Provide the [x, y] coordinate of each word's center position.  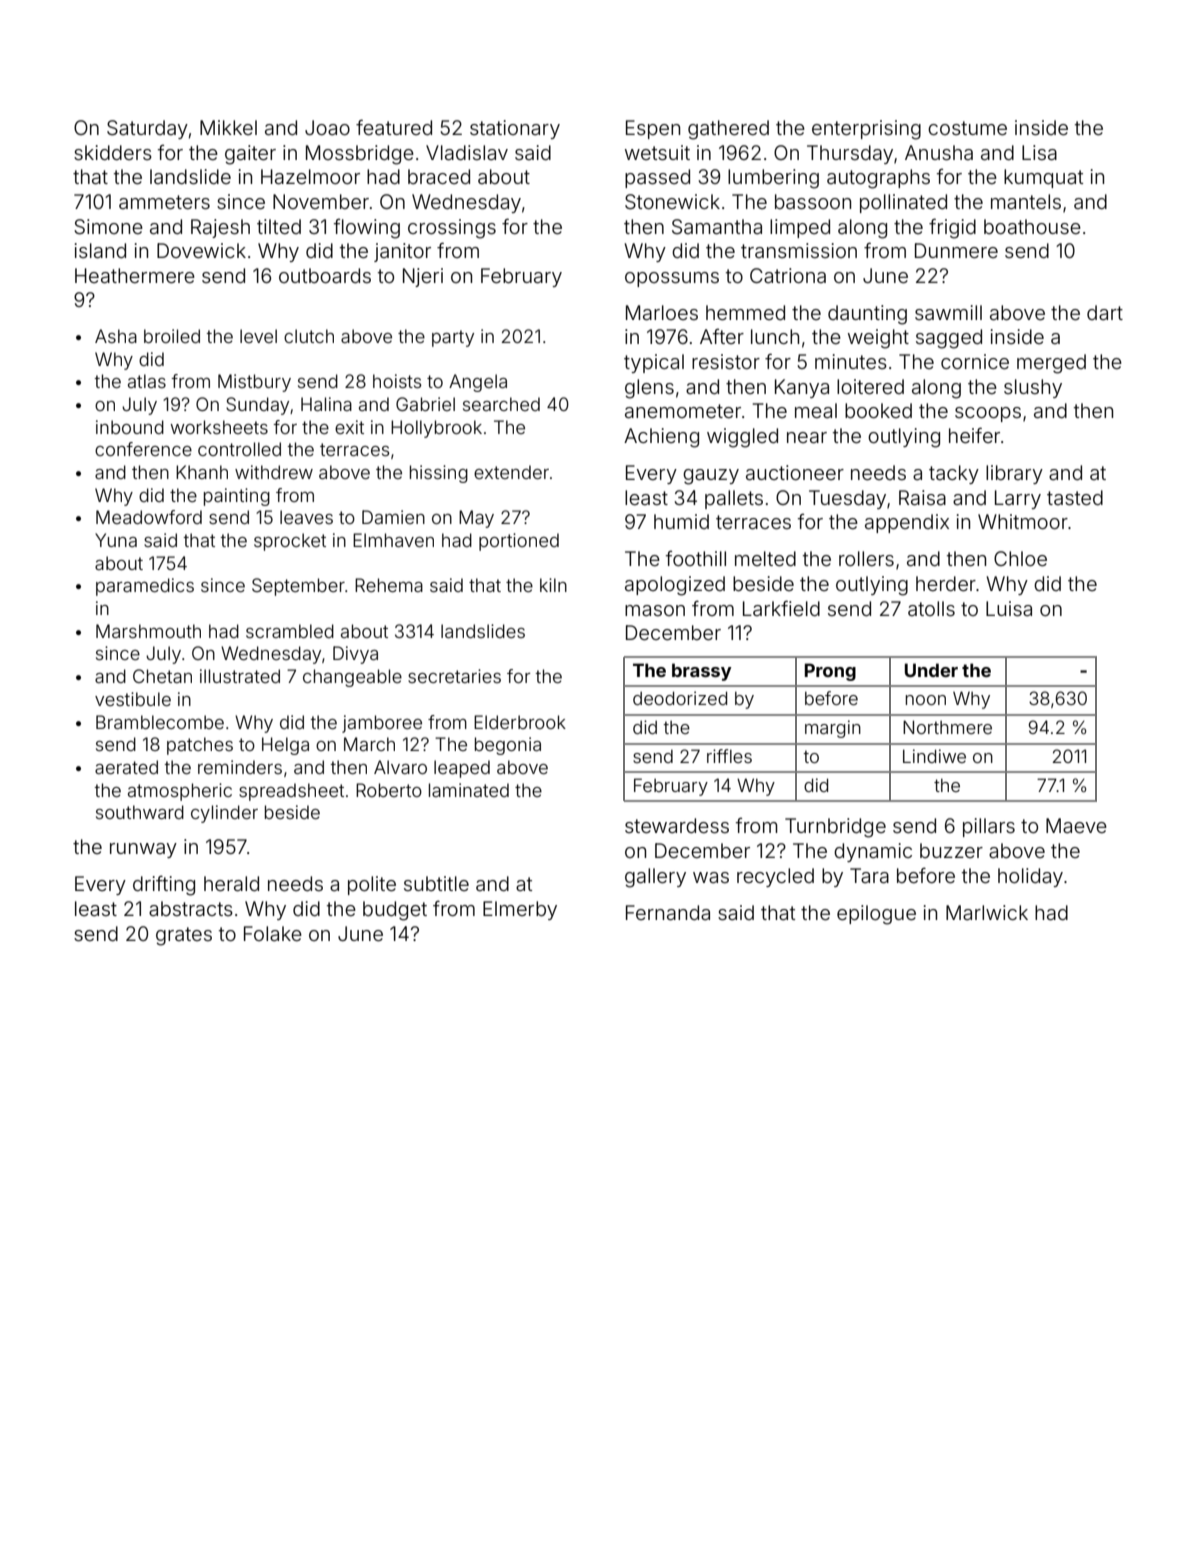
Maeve [1076, 825]
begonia [508, 746]
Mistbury [254, 383]
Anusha [939, 152]
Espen [653, 129]
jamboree [382, 724]
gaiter [250, 155]
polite [372, 885]
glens [649, 389]
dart [1105, 312]
